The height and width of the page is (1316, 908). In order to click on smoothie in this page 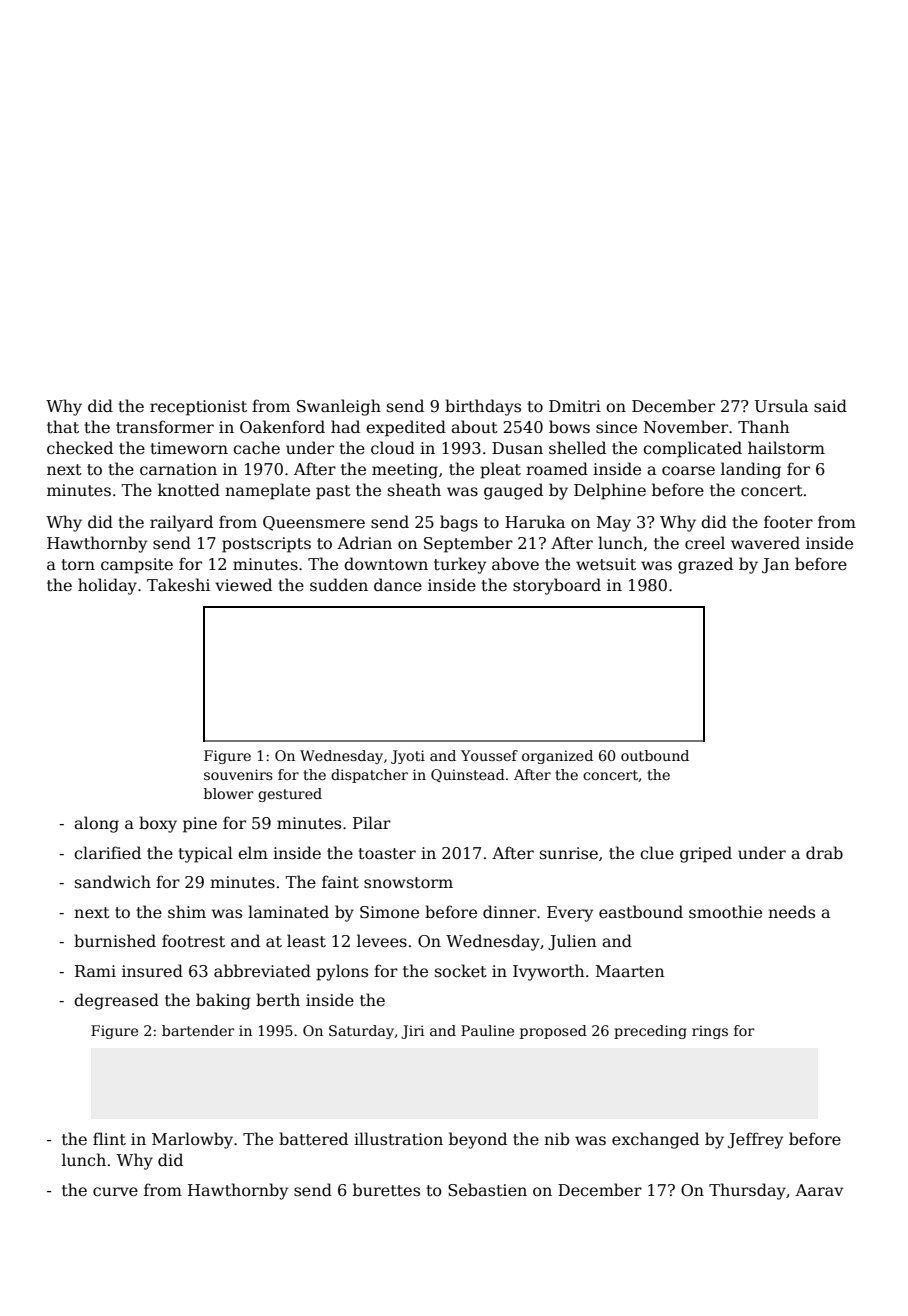, I will do `click(725, 912)`.
